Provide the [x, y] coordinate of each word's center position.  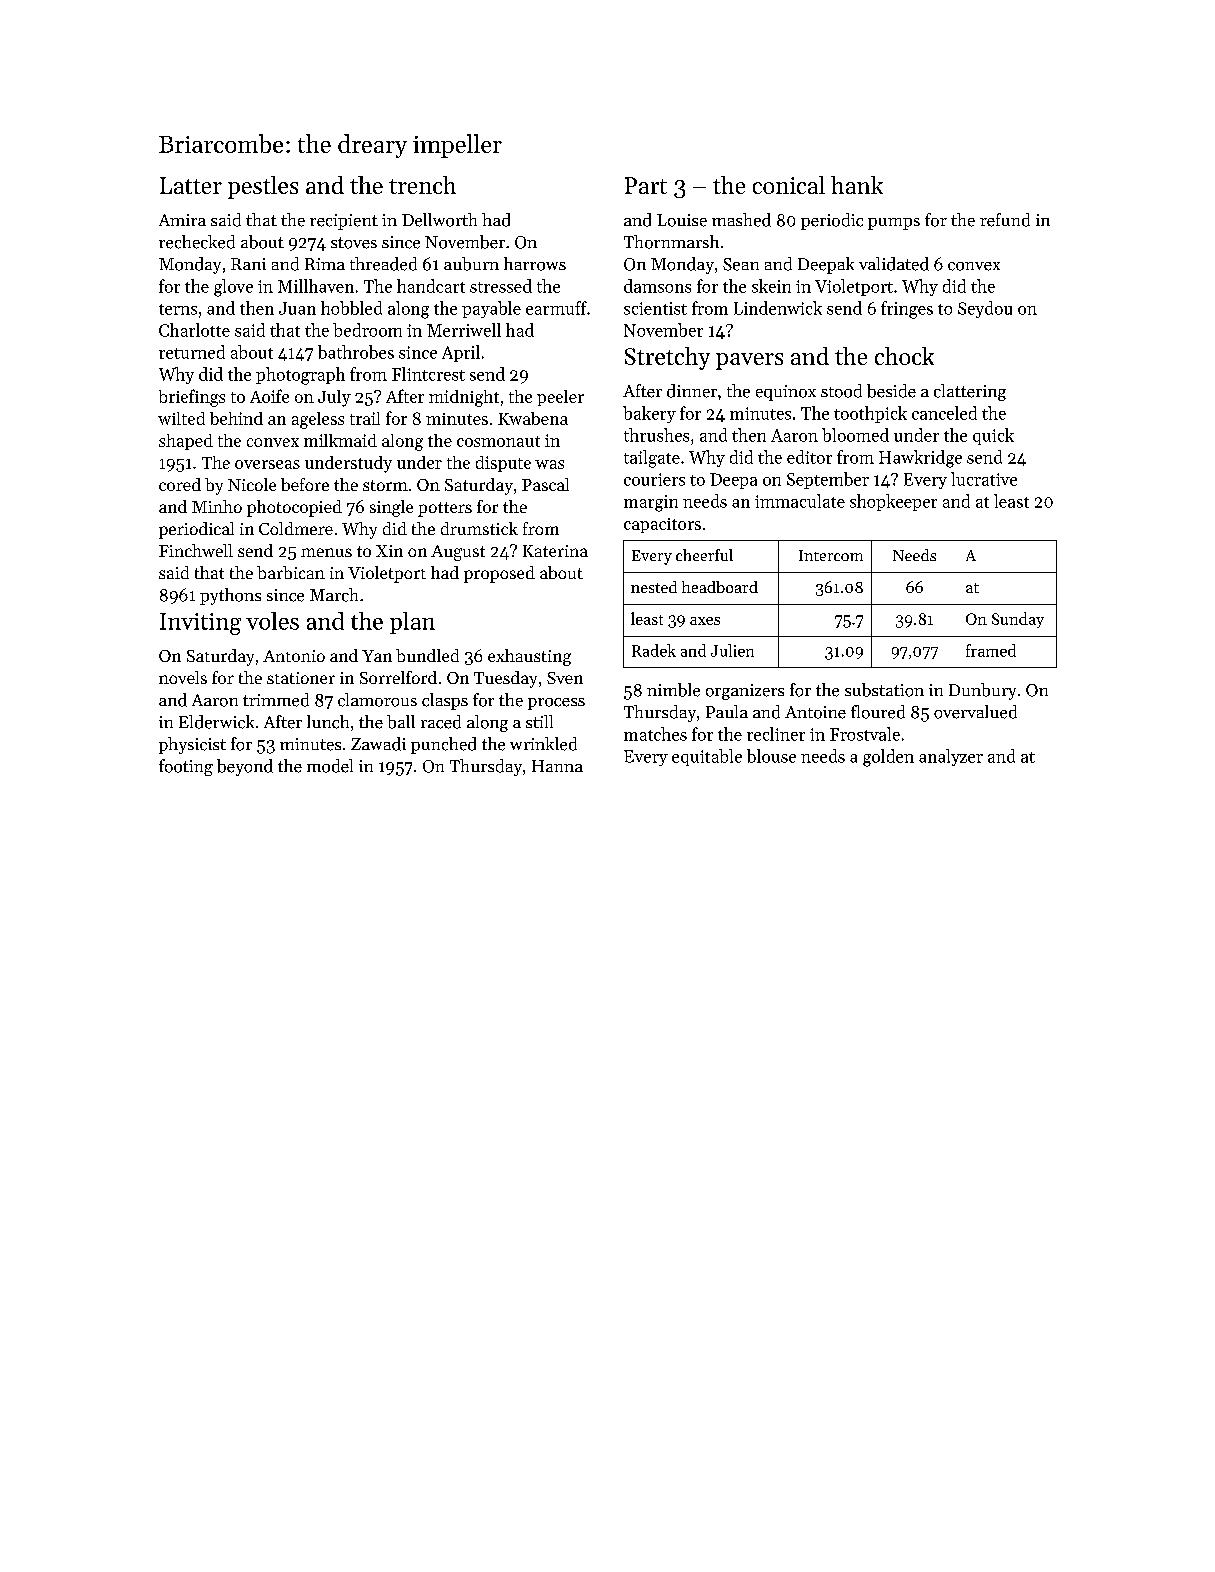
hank [857, 185]
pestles [263, 187]
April [461, 353]
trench [422, 185]
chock [904, 356]
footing [186, 767]
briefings [192, 398]
